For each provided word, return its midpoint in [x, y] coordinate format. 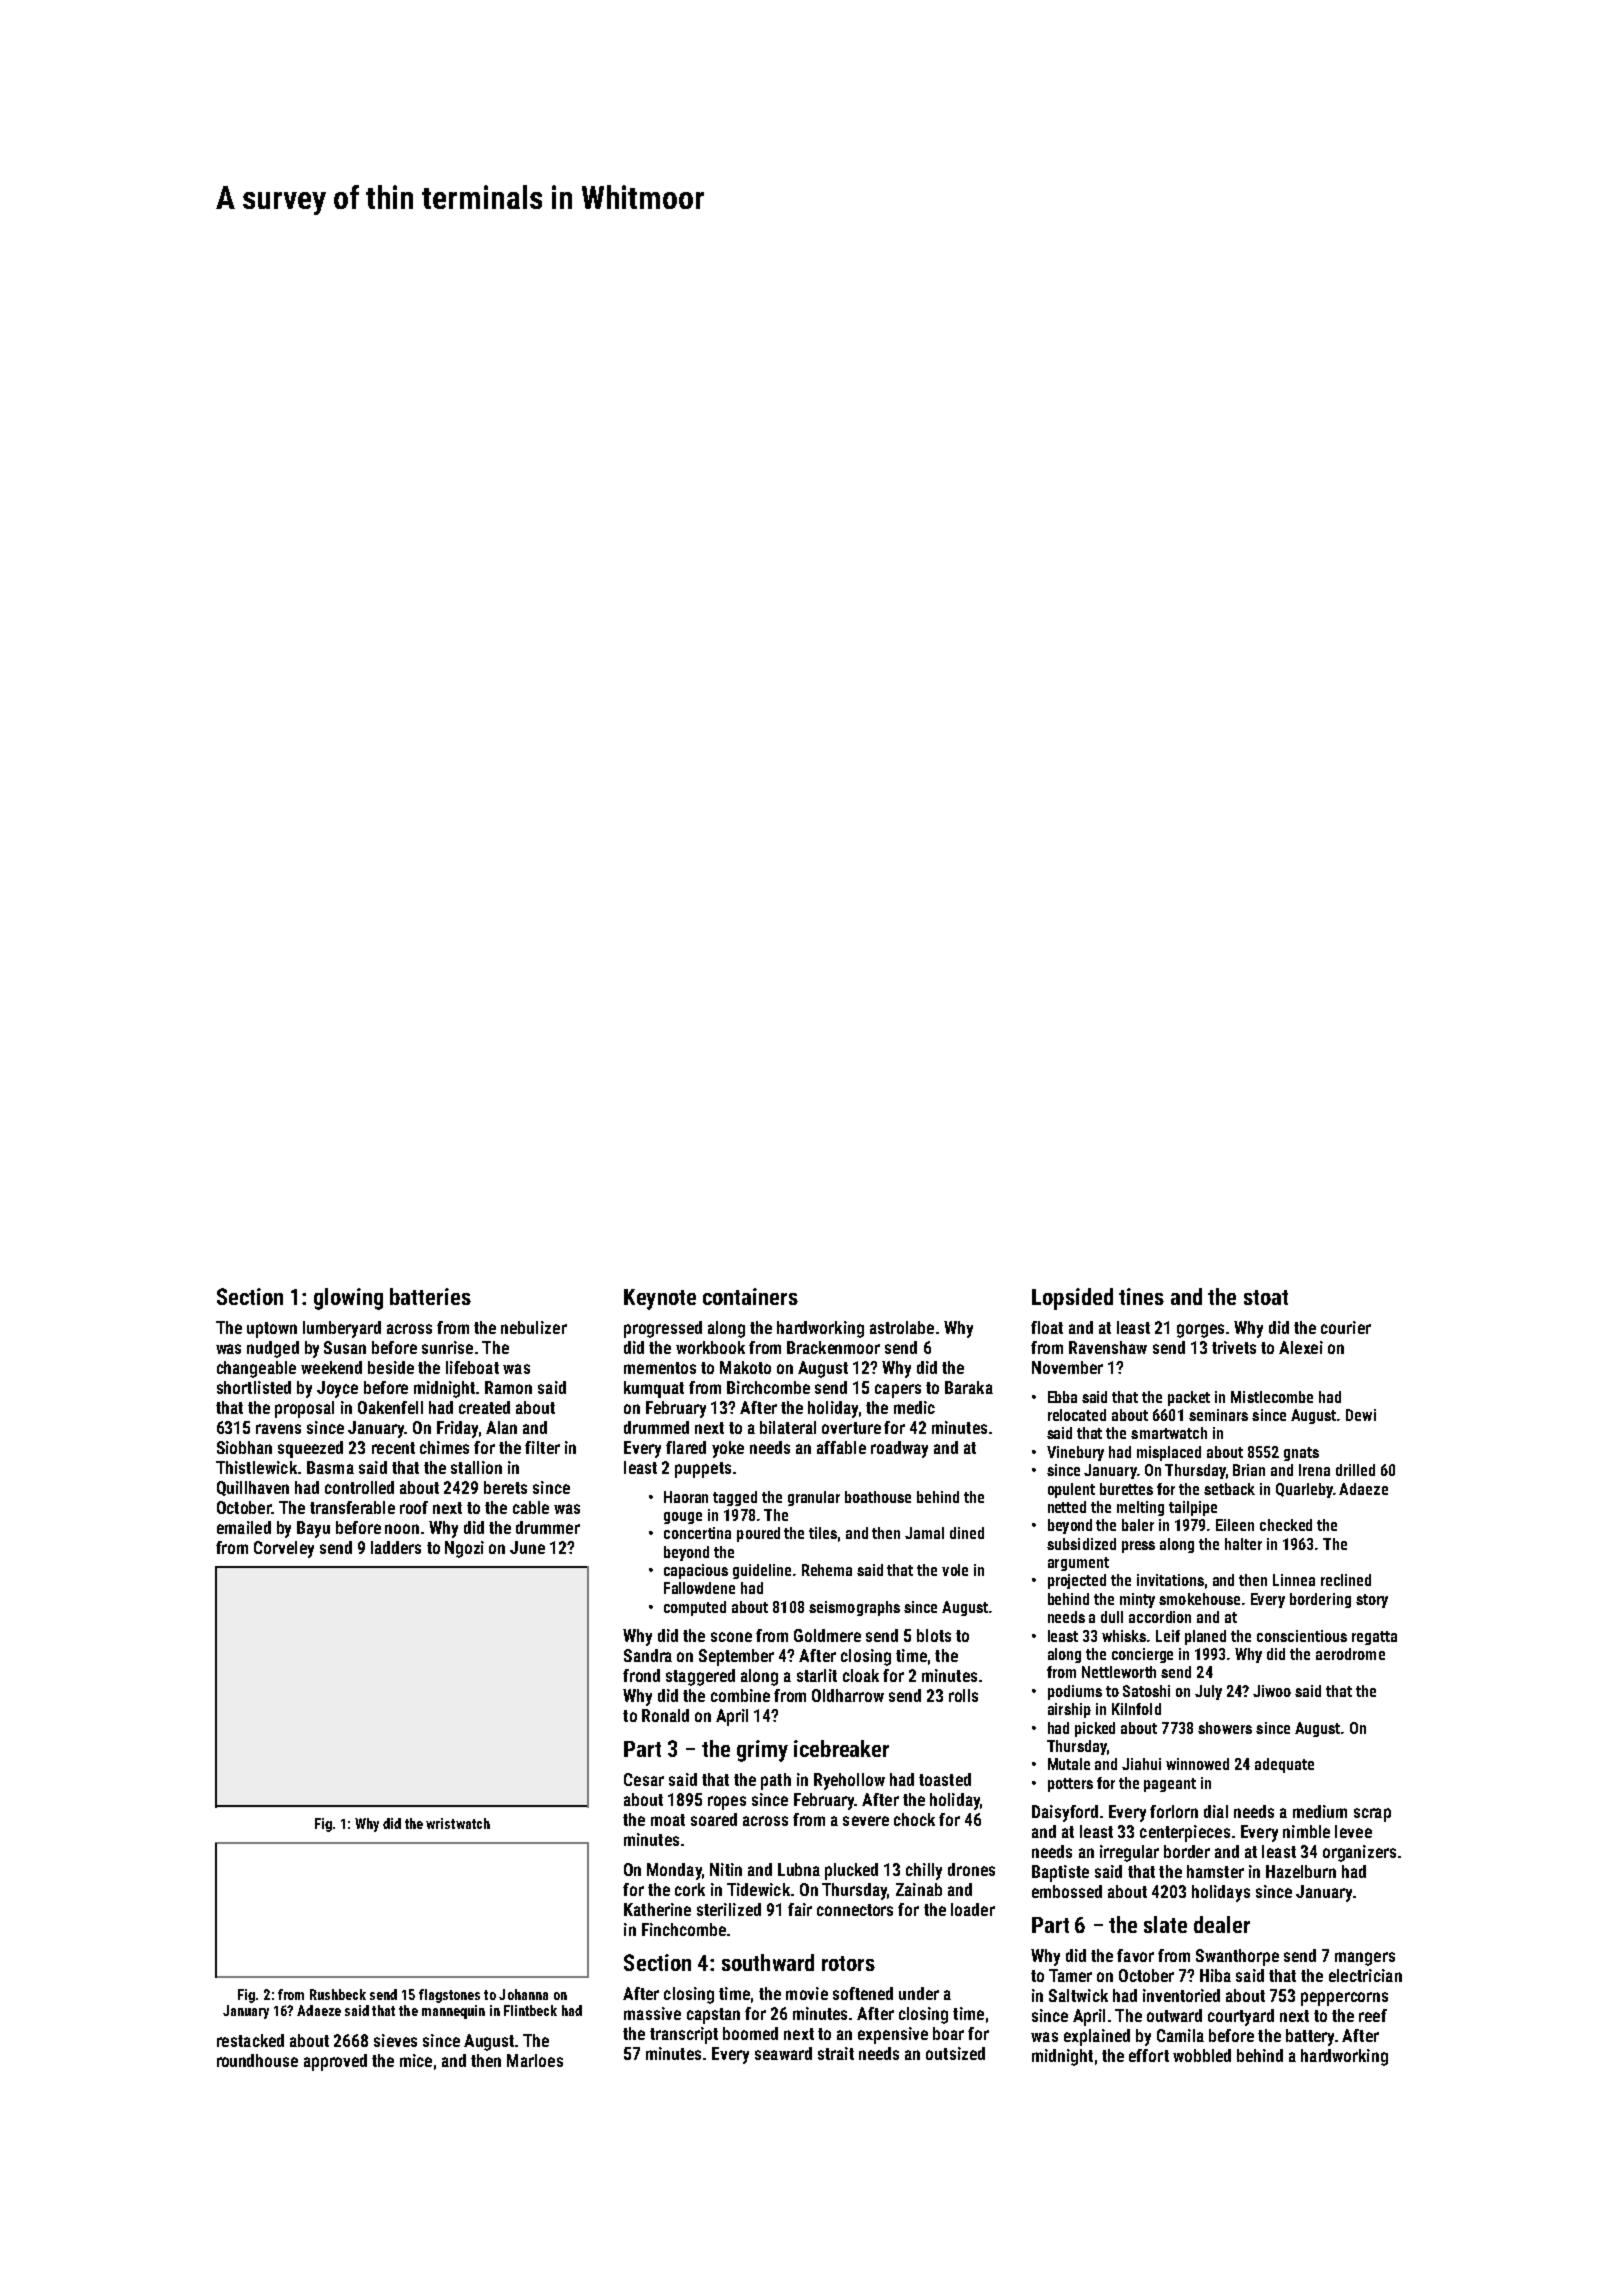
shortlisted [254, 1387]
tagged [735, 1498]
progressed [663, 1329]
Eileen [1235, 1525]
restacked [250, 2040]
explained [1097, 2037]
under [919, 1993]
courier [1346, 1327]
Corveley [284, 1549]
